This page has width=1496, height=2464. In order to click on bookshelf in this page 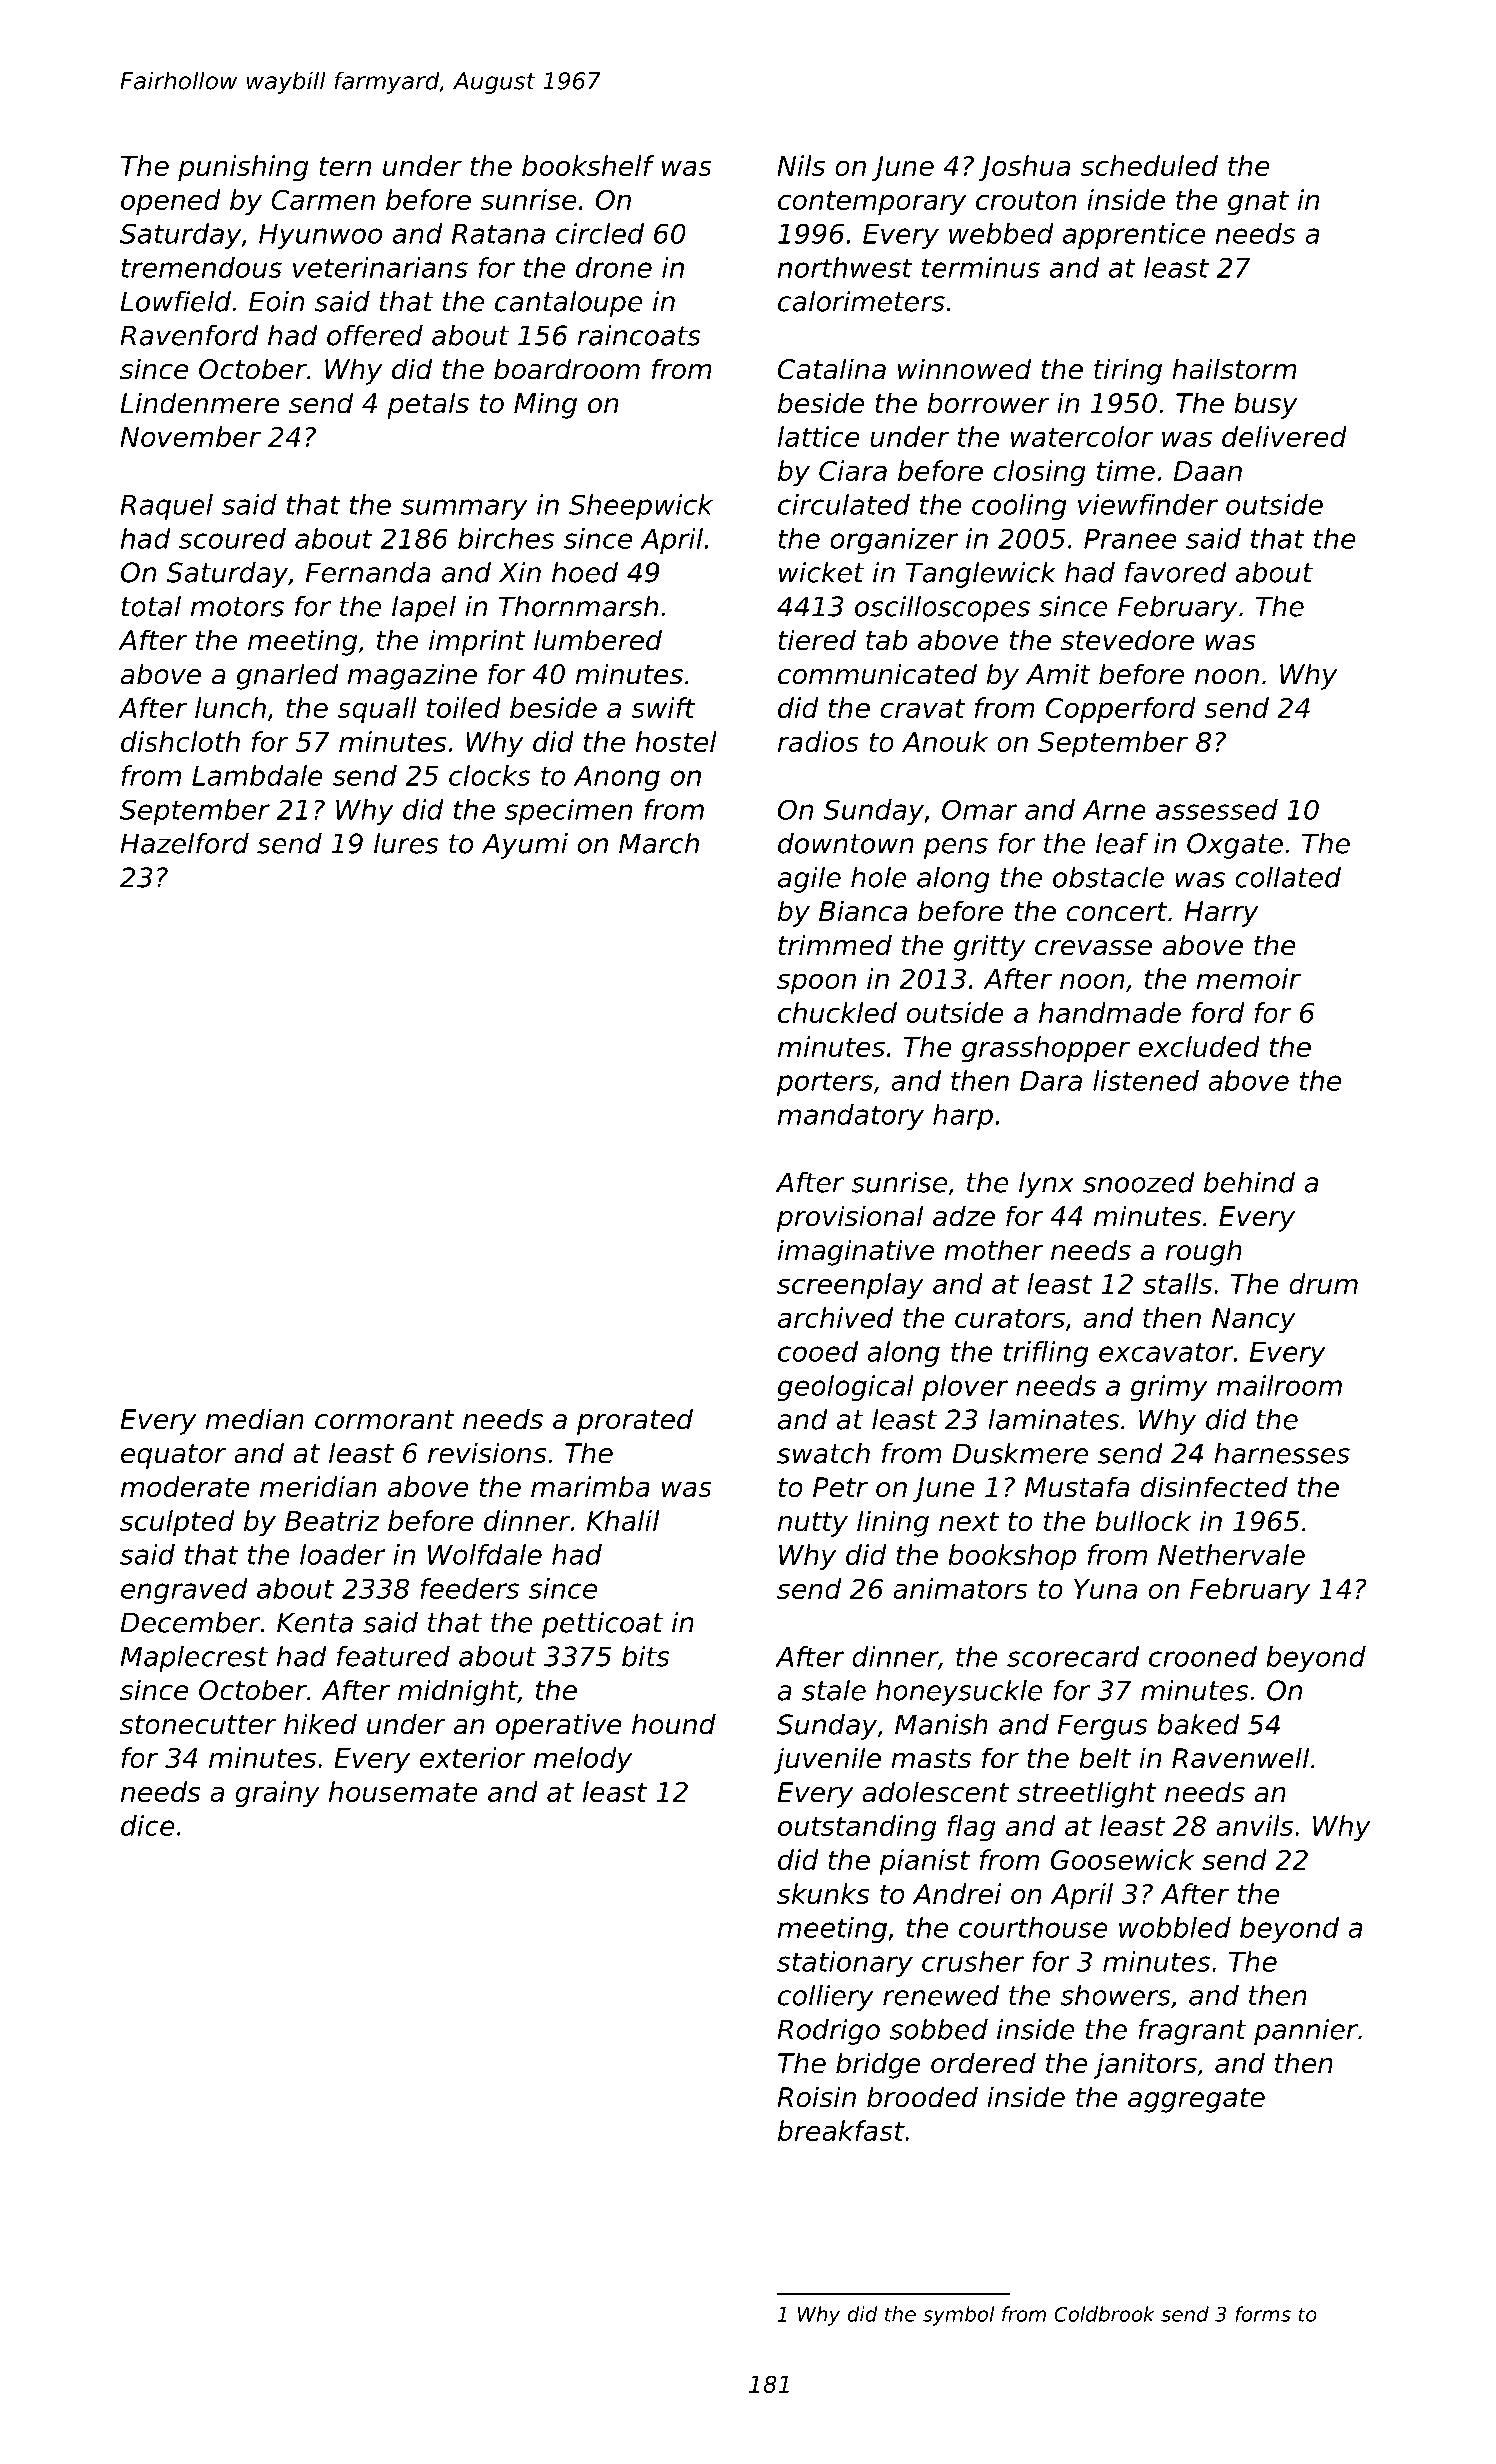, I will do `click(588, 165)`.
